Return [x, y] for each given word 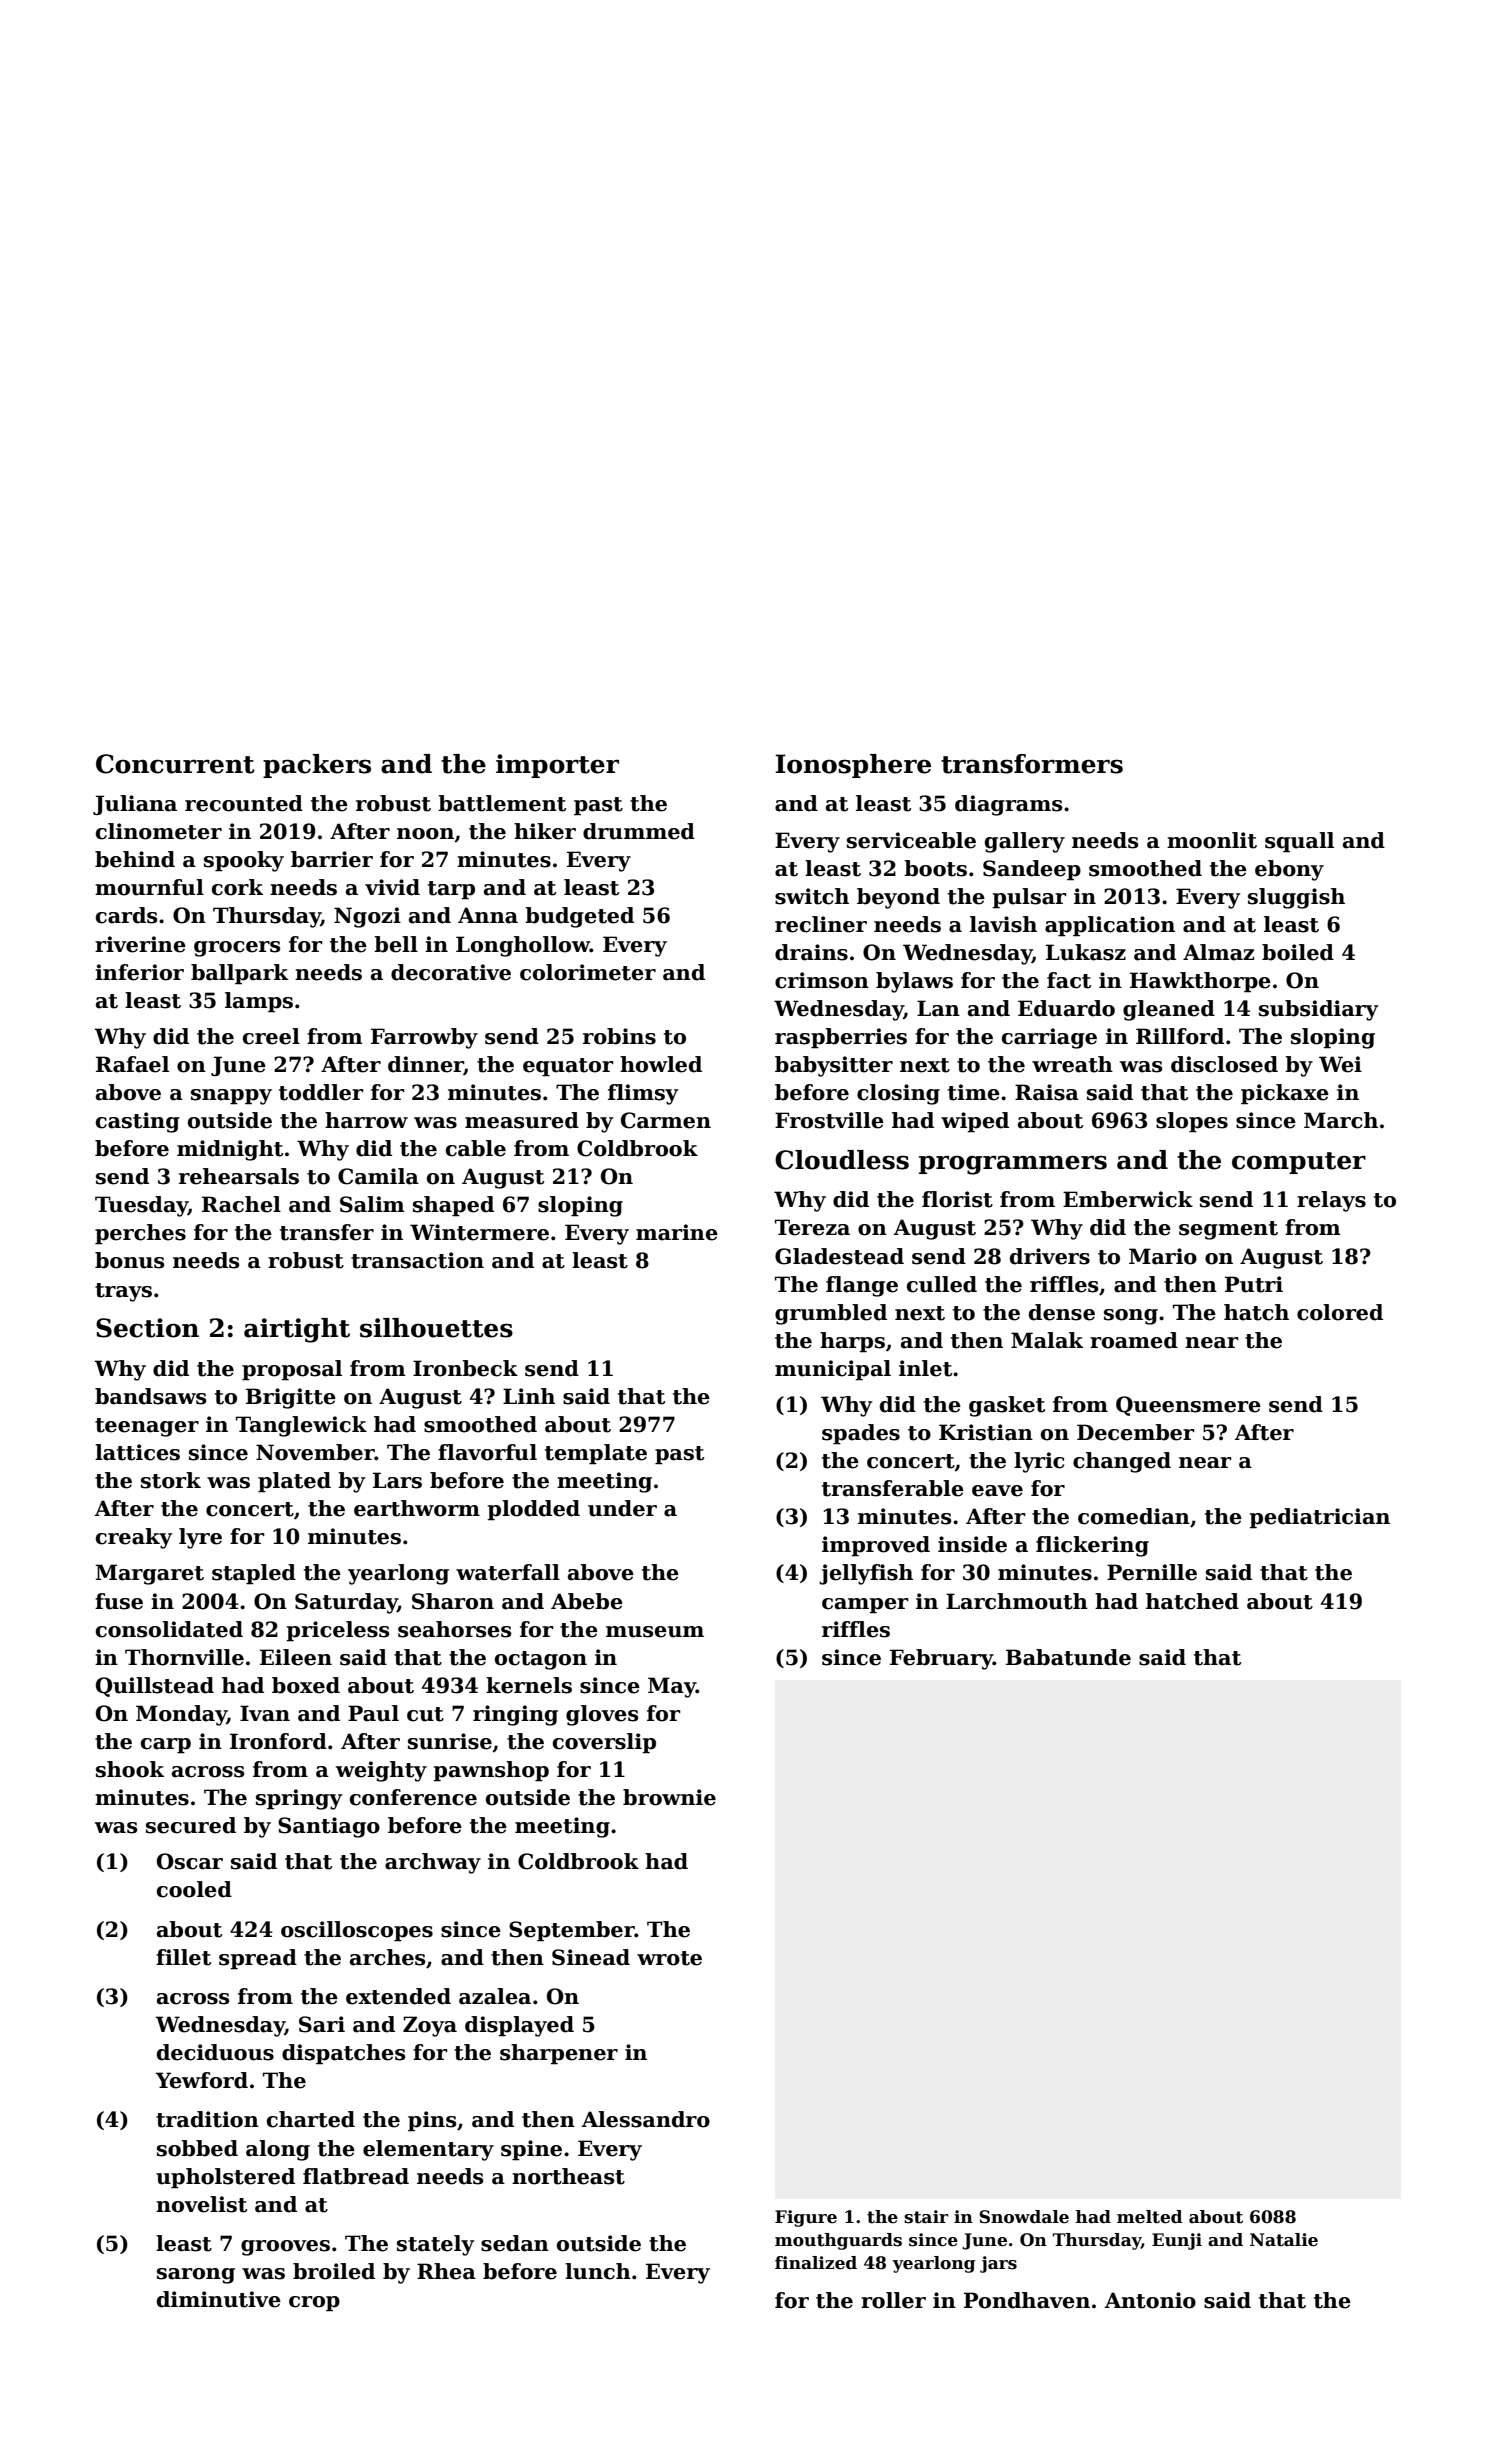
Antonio [1150, 2300]
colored [1340, 1312]
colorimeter [588, 972]
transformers [1032, 764]
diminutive [219, 2299]
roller [893, 2300]
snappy [231, 1097]
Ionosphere [853, 766]
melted [1150, 2217]
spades [861, 1434]
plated [294, 1482]
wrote [669, 1958]
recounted [244, 803]
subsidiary [1318, 1010]
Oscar [190, 1861]
